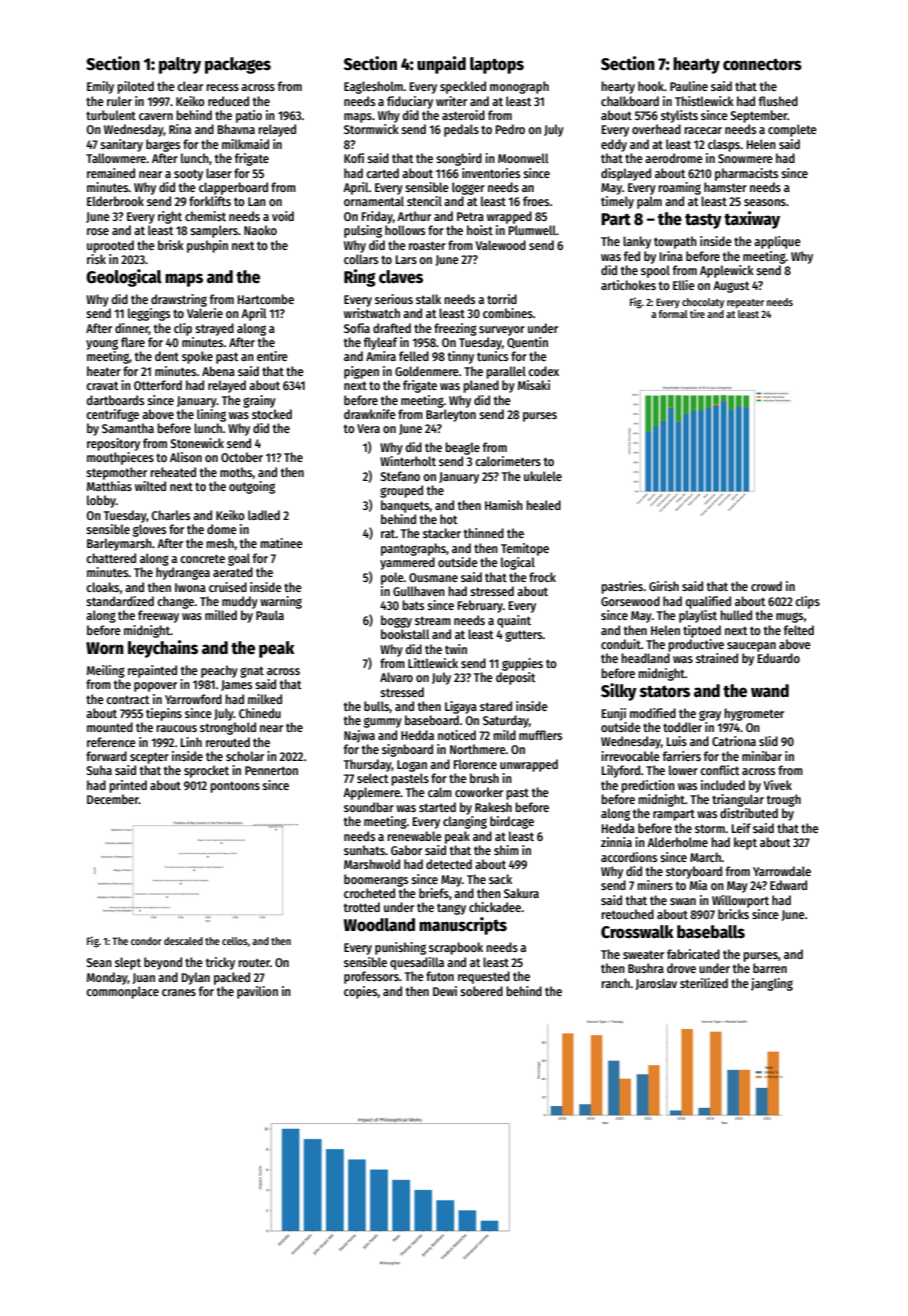 This screenshot has width=908, height=1316. I want to click on cellos, so click(235, 941).
